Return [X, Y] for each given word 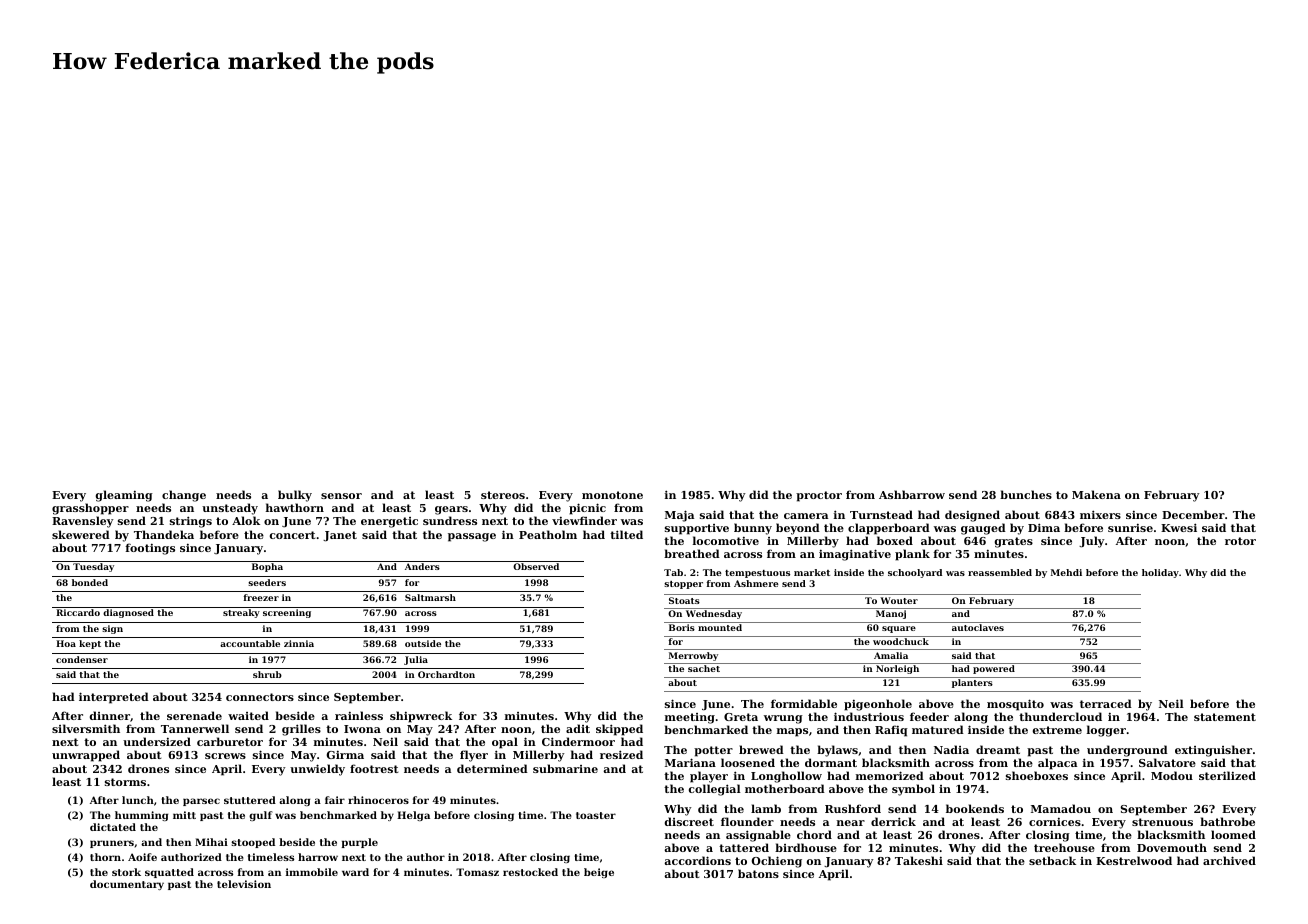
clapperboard [889, 529]
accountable [250, 643]
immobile [312, 872]
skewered [81, 534]
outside [423, 643]
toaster [596, 815]
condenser [82, 659]
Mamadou [1061, 808]
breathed [692, 553]
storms [125, 782]
